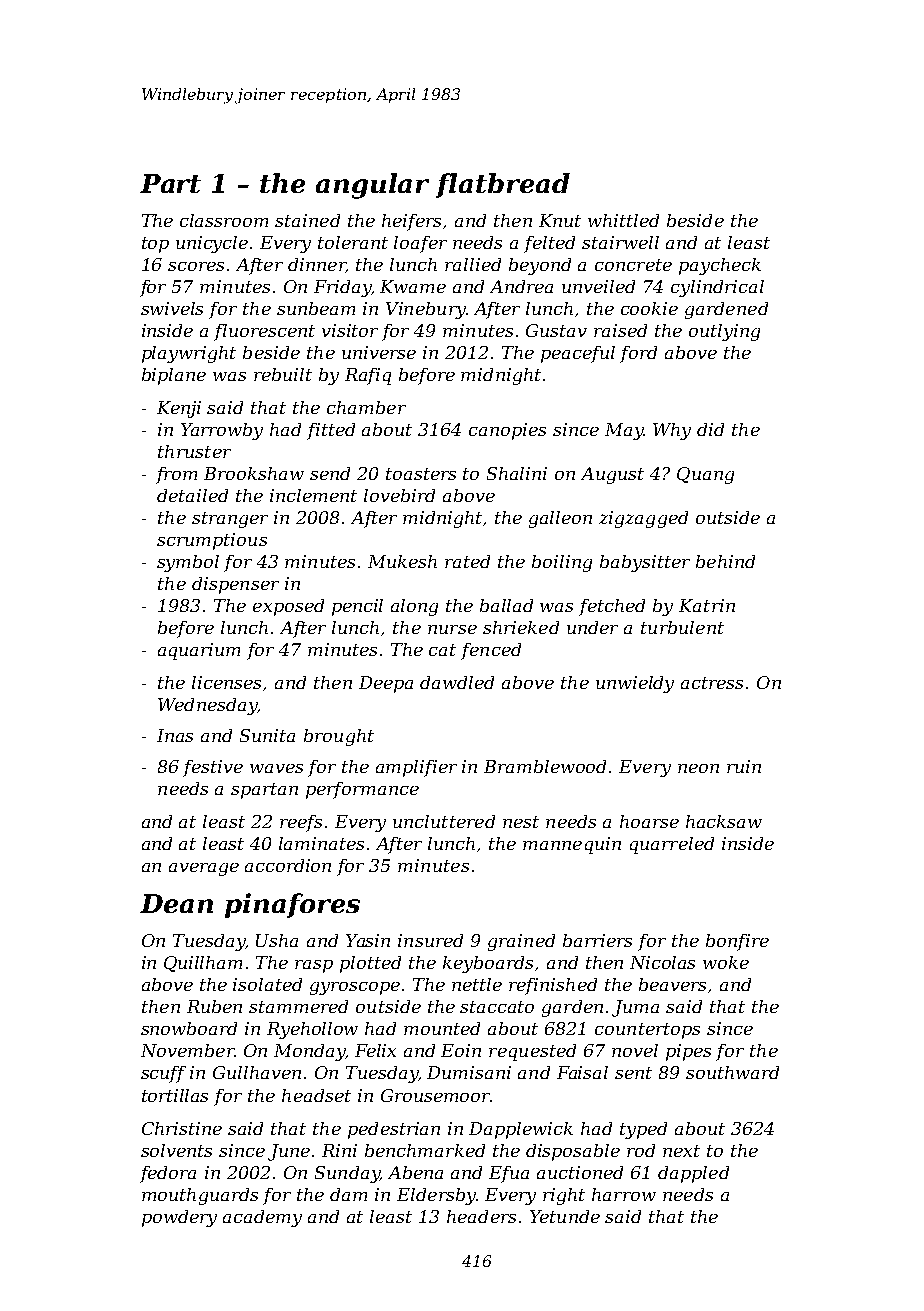 The height and width of the screenshot is (1311, 924). Describe the element at coordinates (413, 286) in the screenshot. I see `Kwame` at that location.
